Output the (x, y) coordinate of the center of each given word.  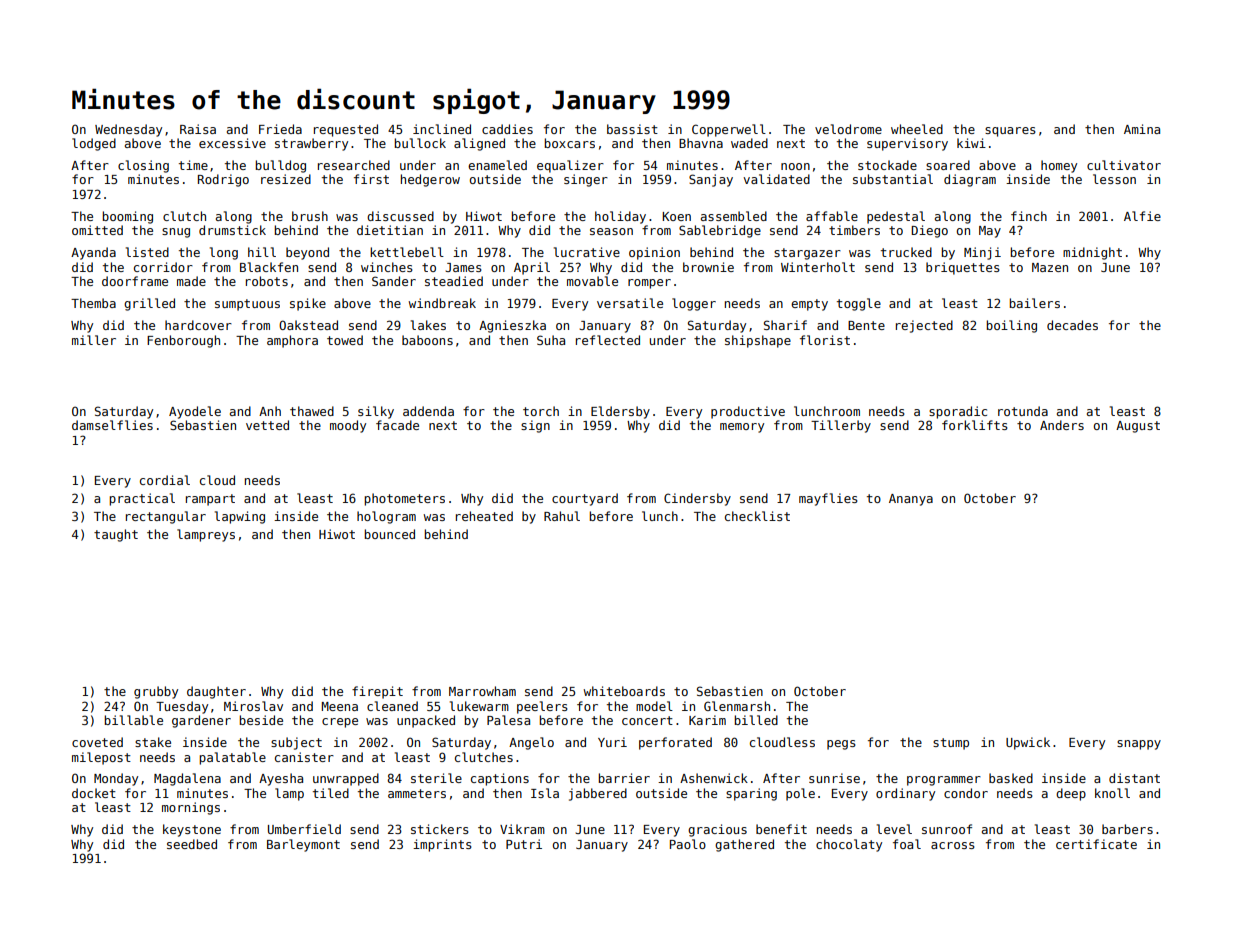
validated (776, 179)
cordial (165, 480)
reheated (484, 516)
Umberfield (304, 829)
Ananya (911, 500)
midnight (1092, 253)
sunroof (947, 829)
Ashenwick (714, 778)
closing (143, 166)
